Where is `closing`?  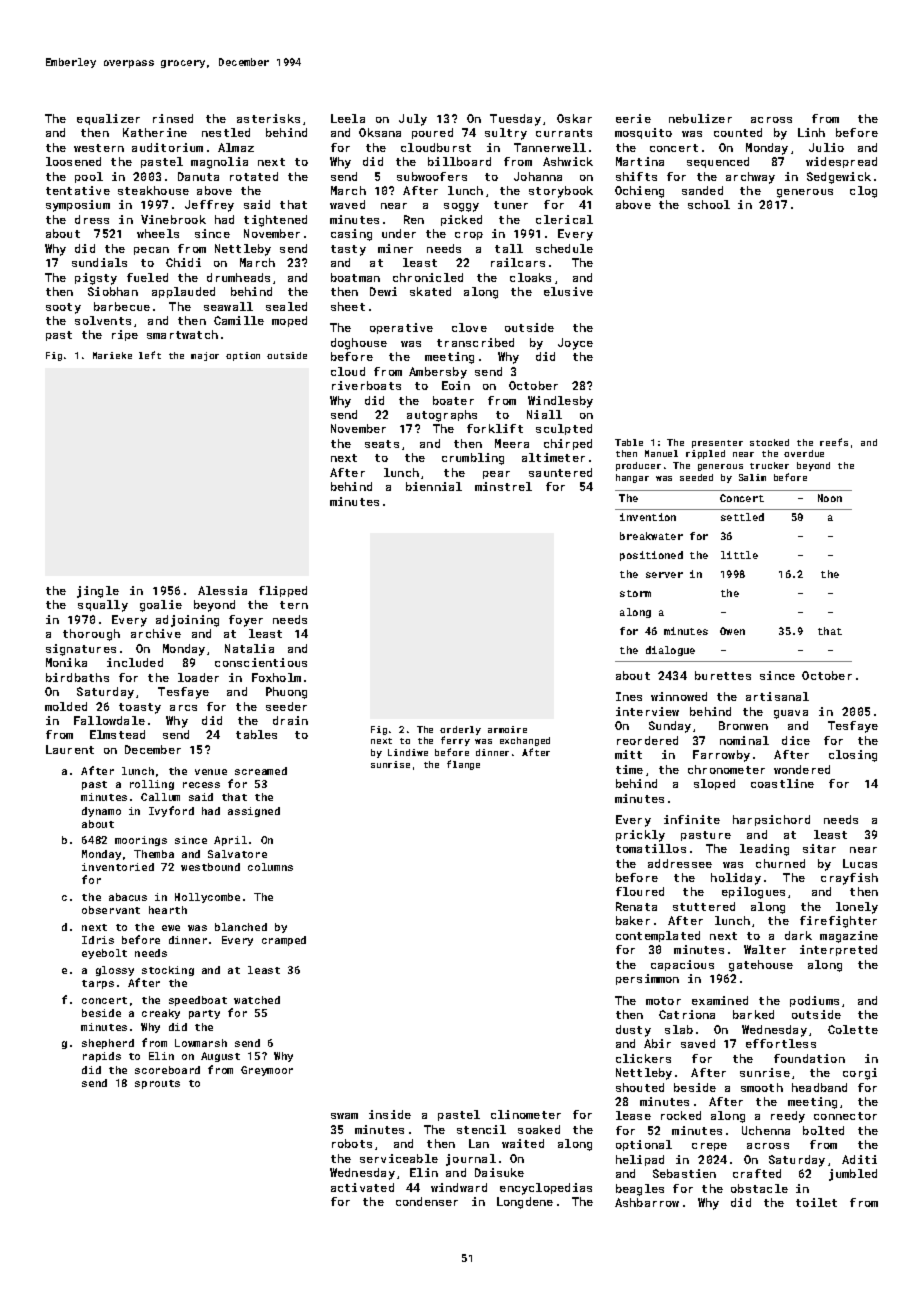
closing is located at coordinates (853, 756).
